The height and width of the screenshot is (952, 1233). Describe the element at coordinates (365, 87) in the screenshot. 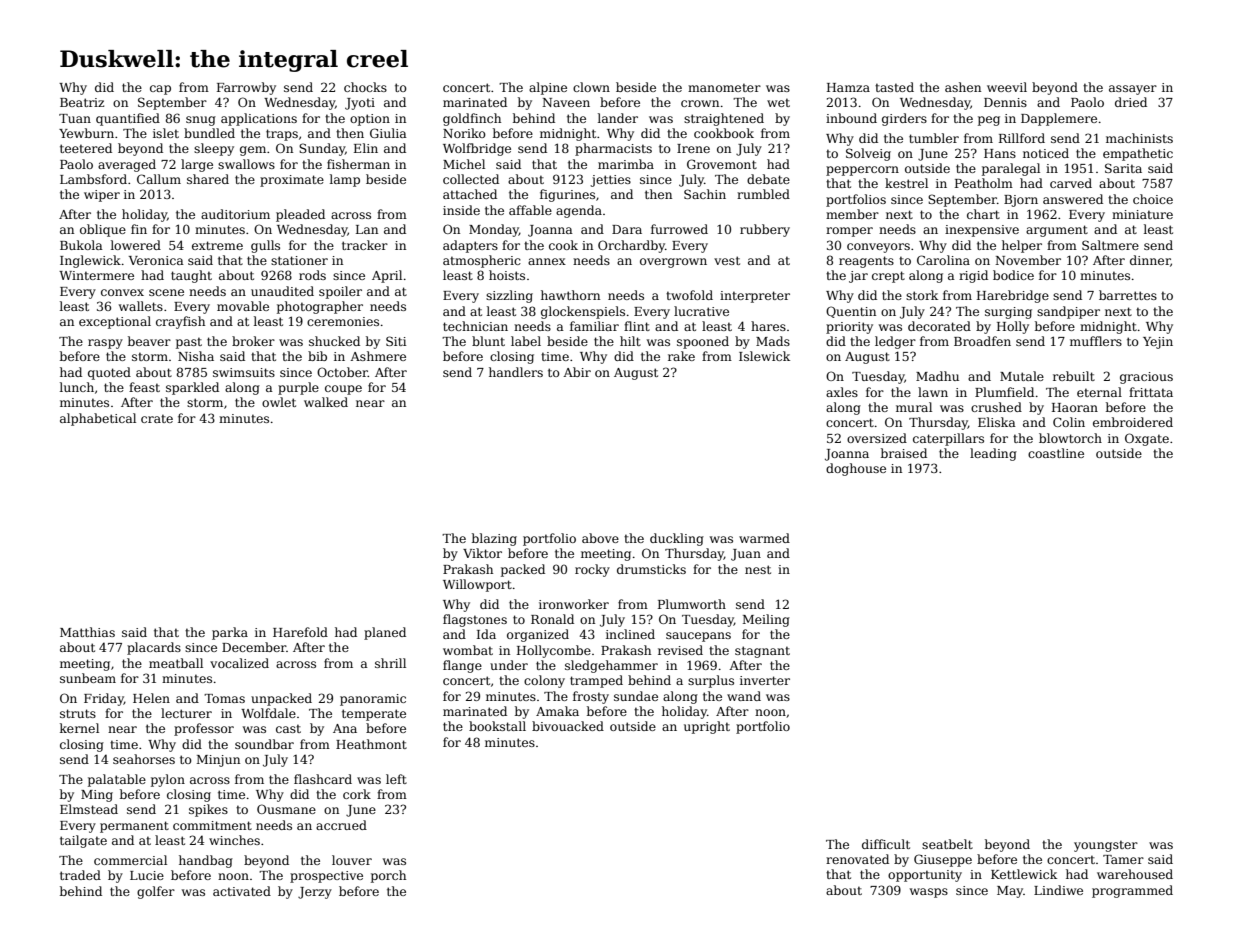

I see `chocks` at that location.
